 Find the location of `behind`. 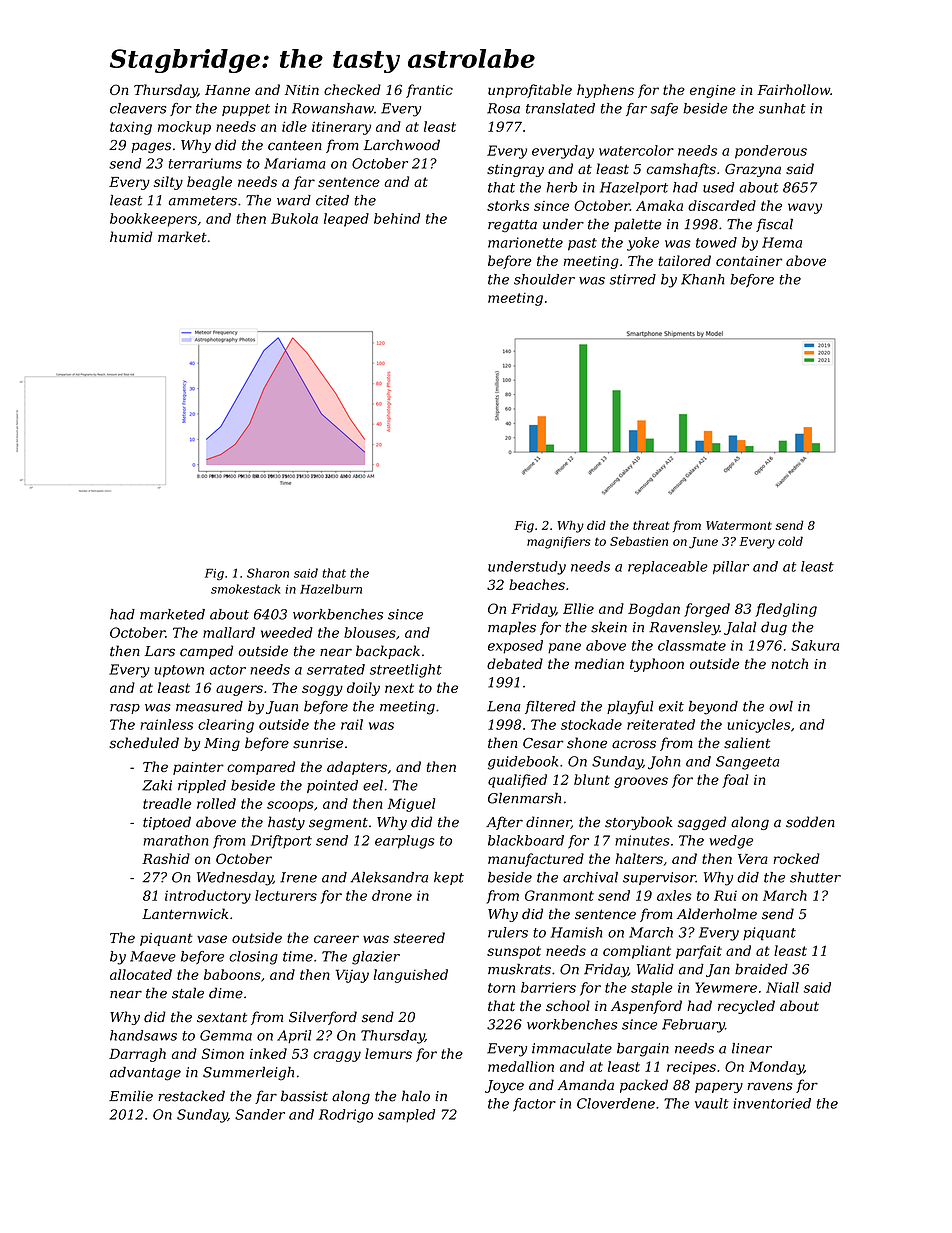

behind is located at coordinates (397, 218).
